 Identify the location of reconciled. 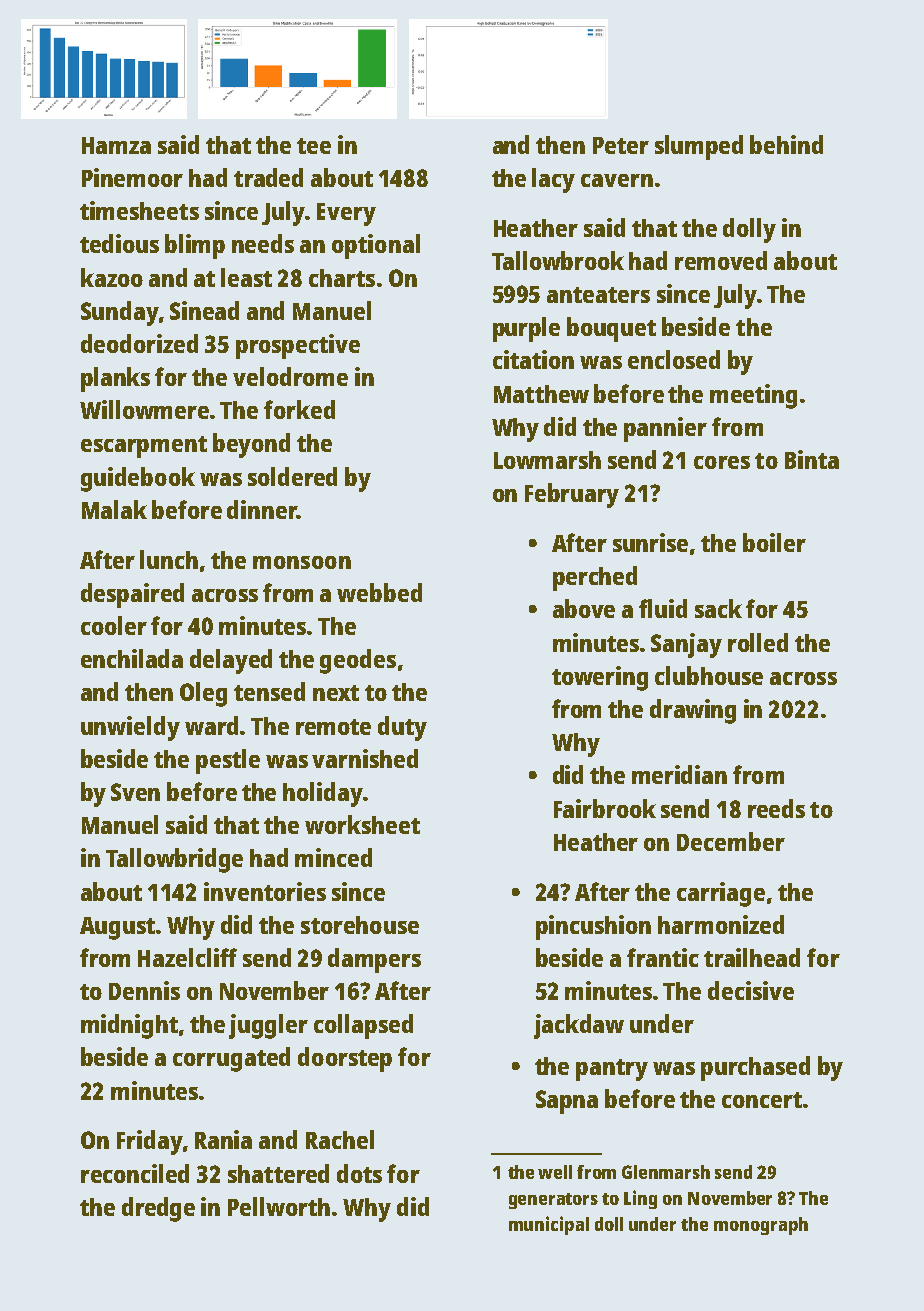
(135, 1173).
